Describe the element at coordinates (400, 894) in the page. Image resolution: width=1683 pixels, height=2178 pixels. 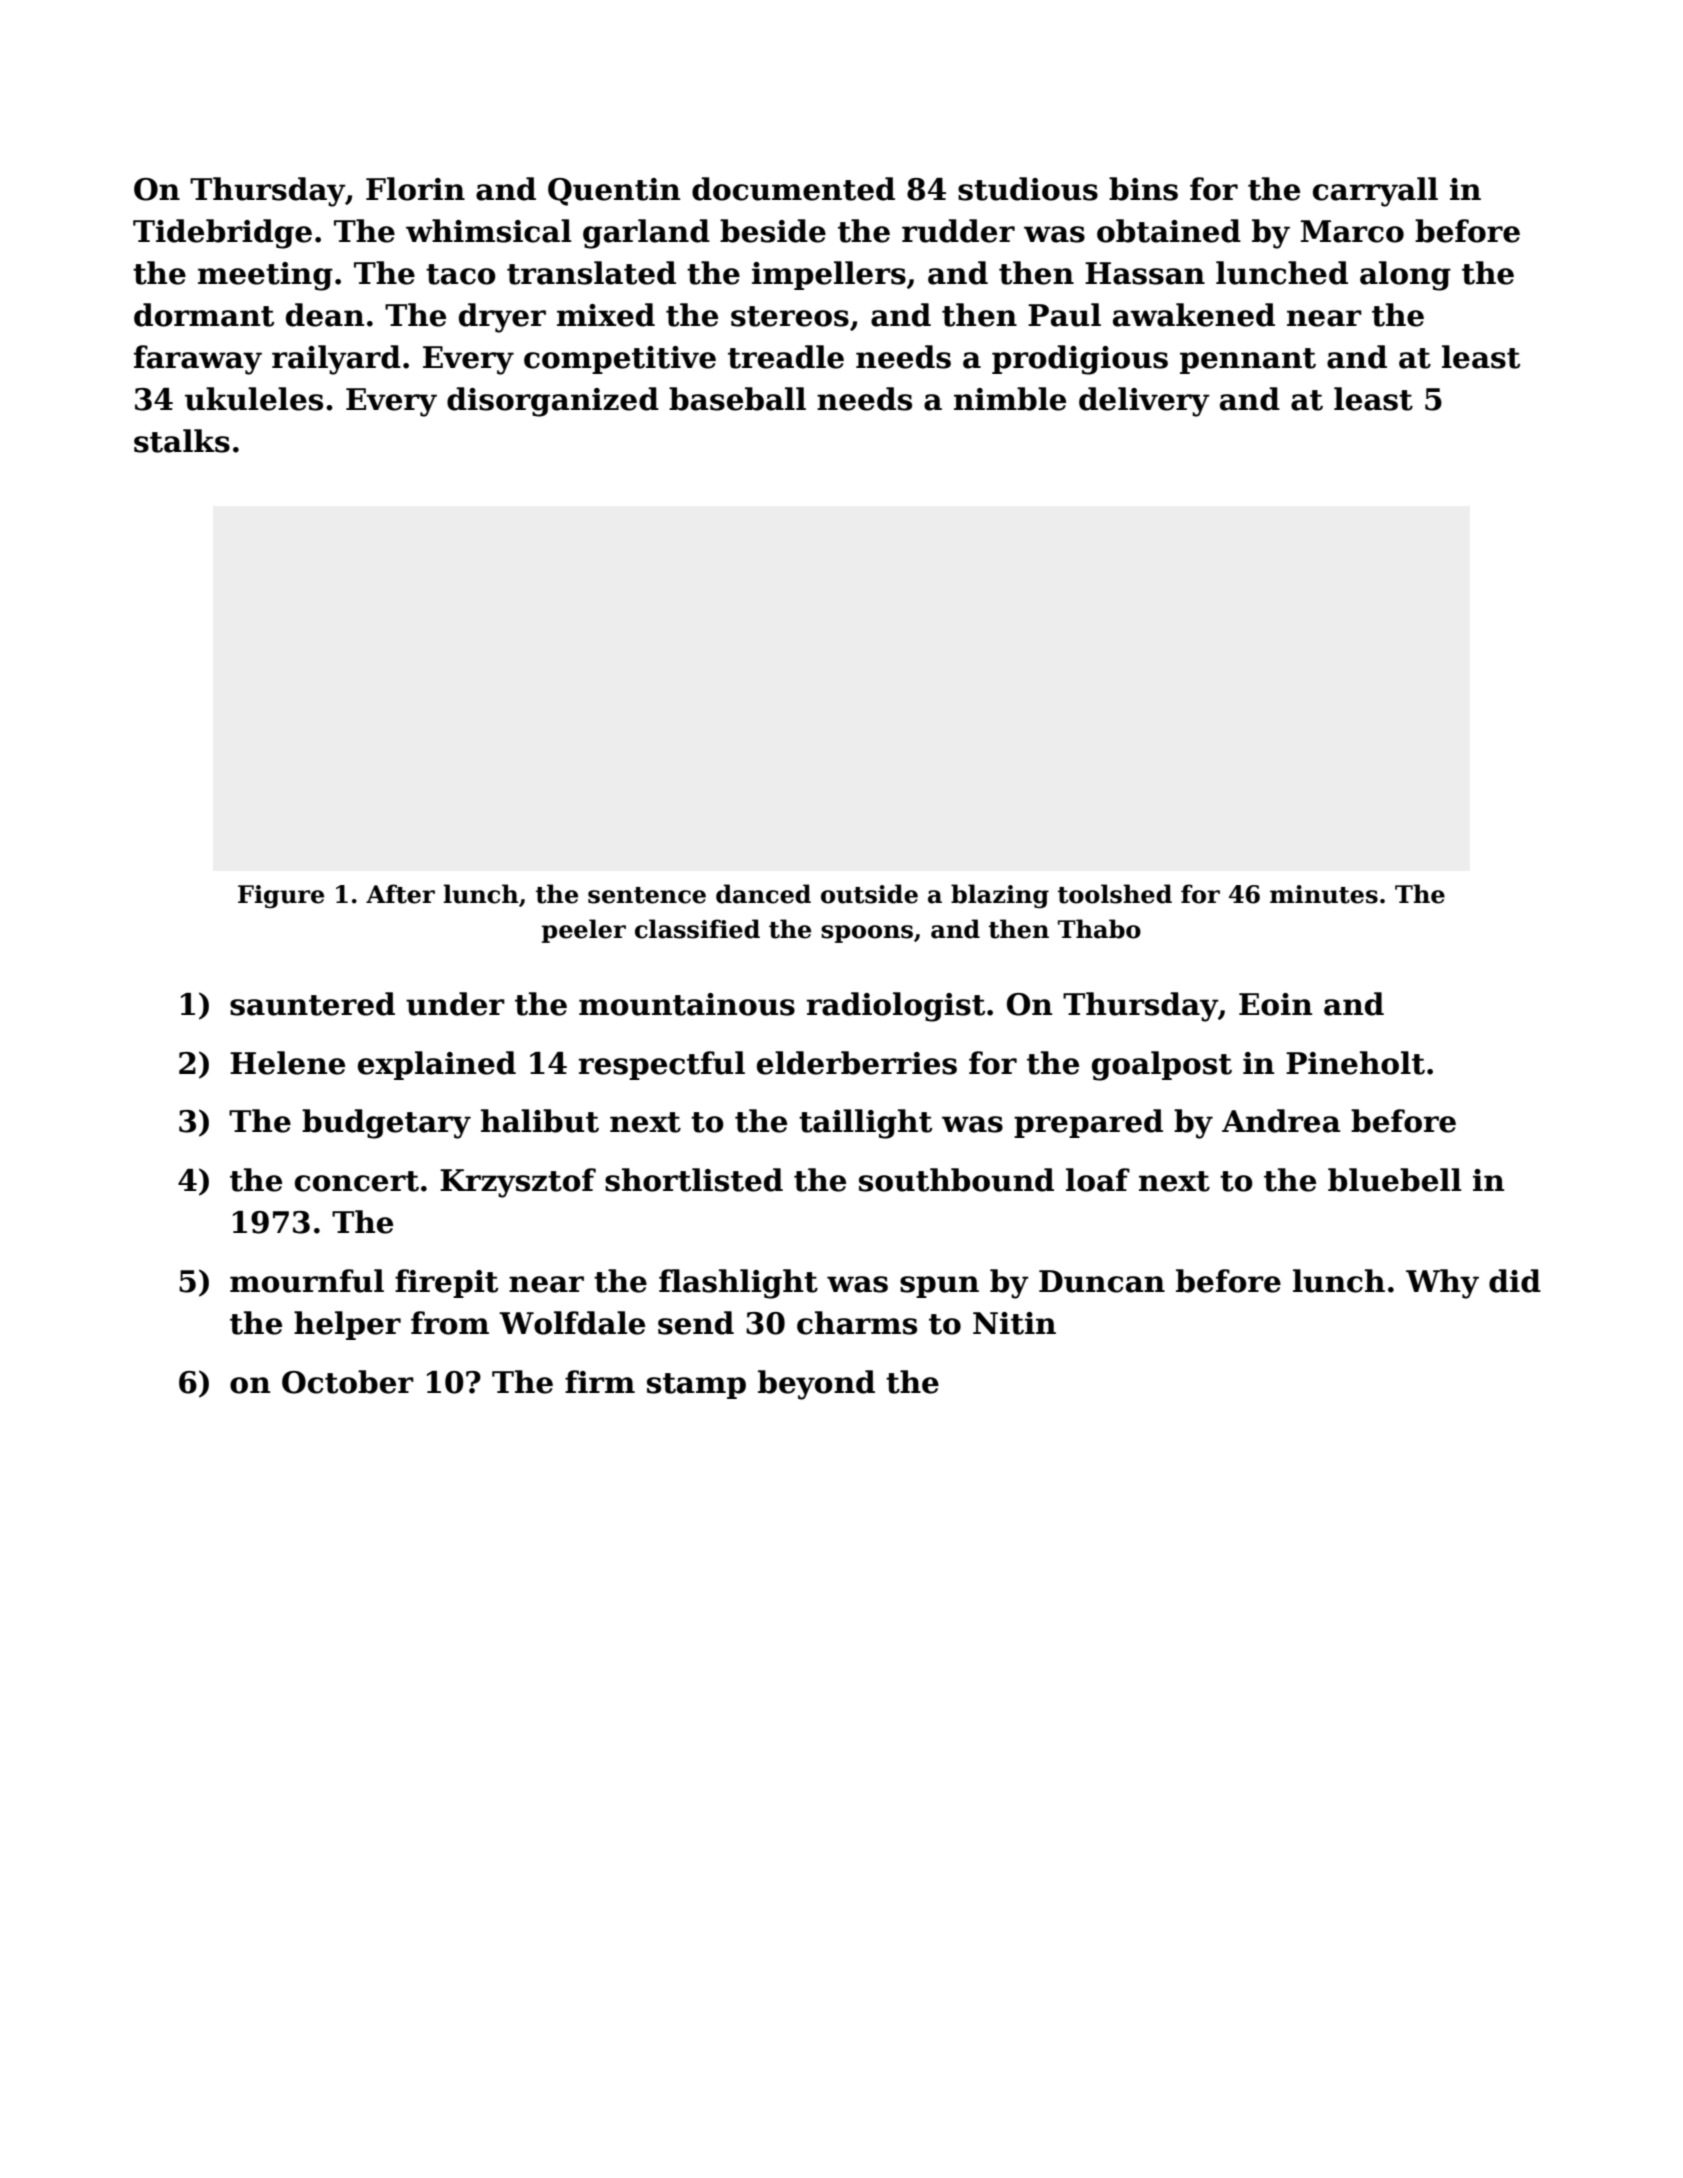
I see `After` at that location.
